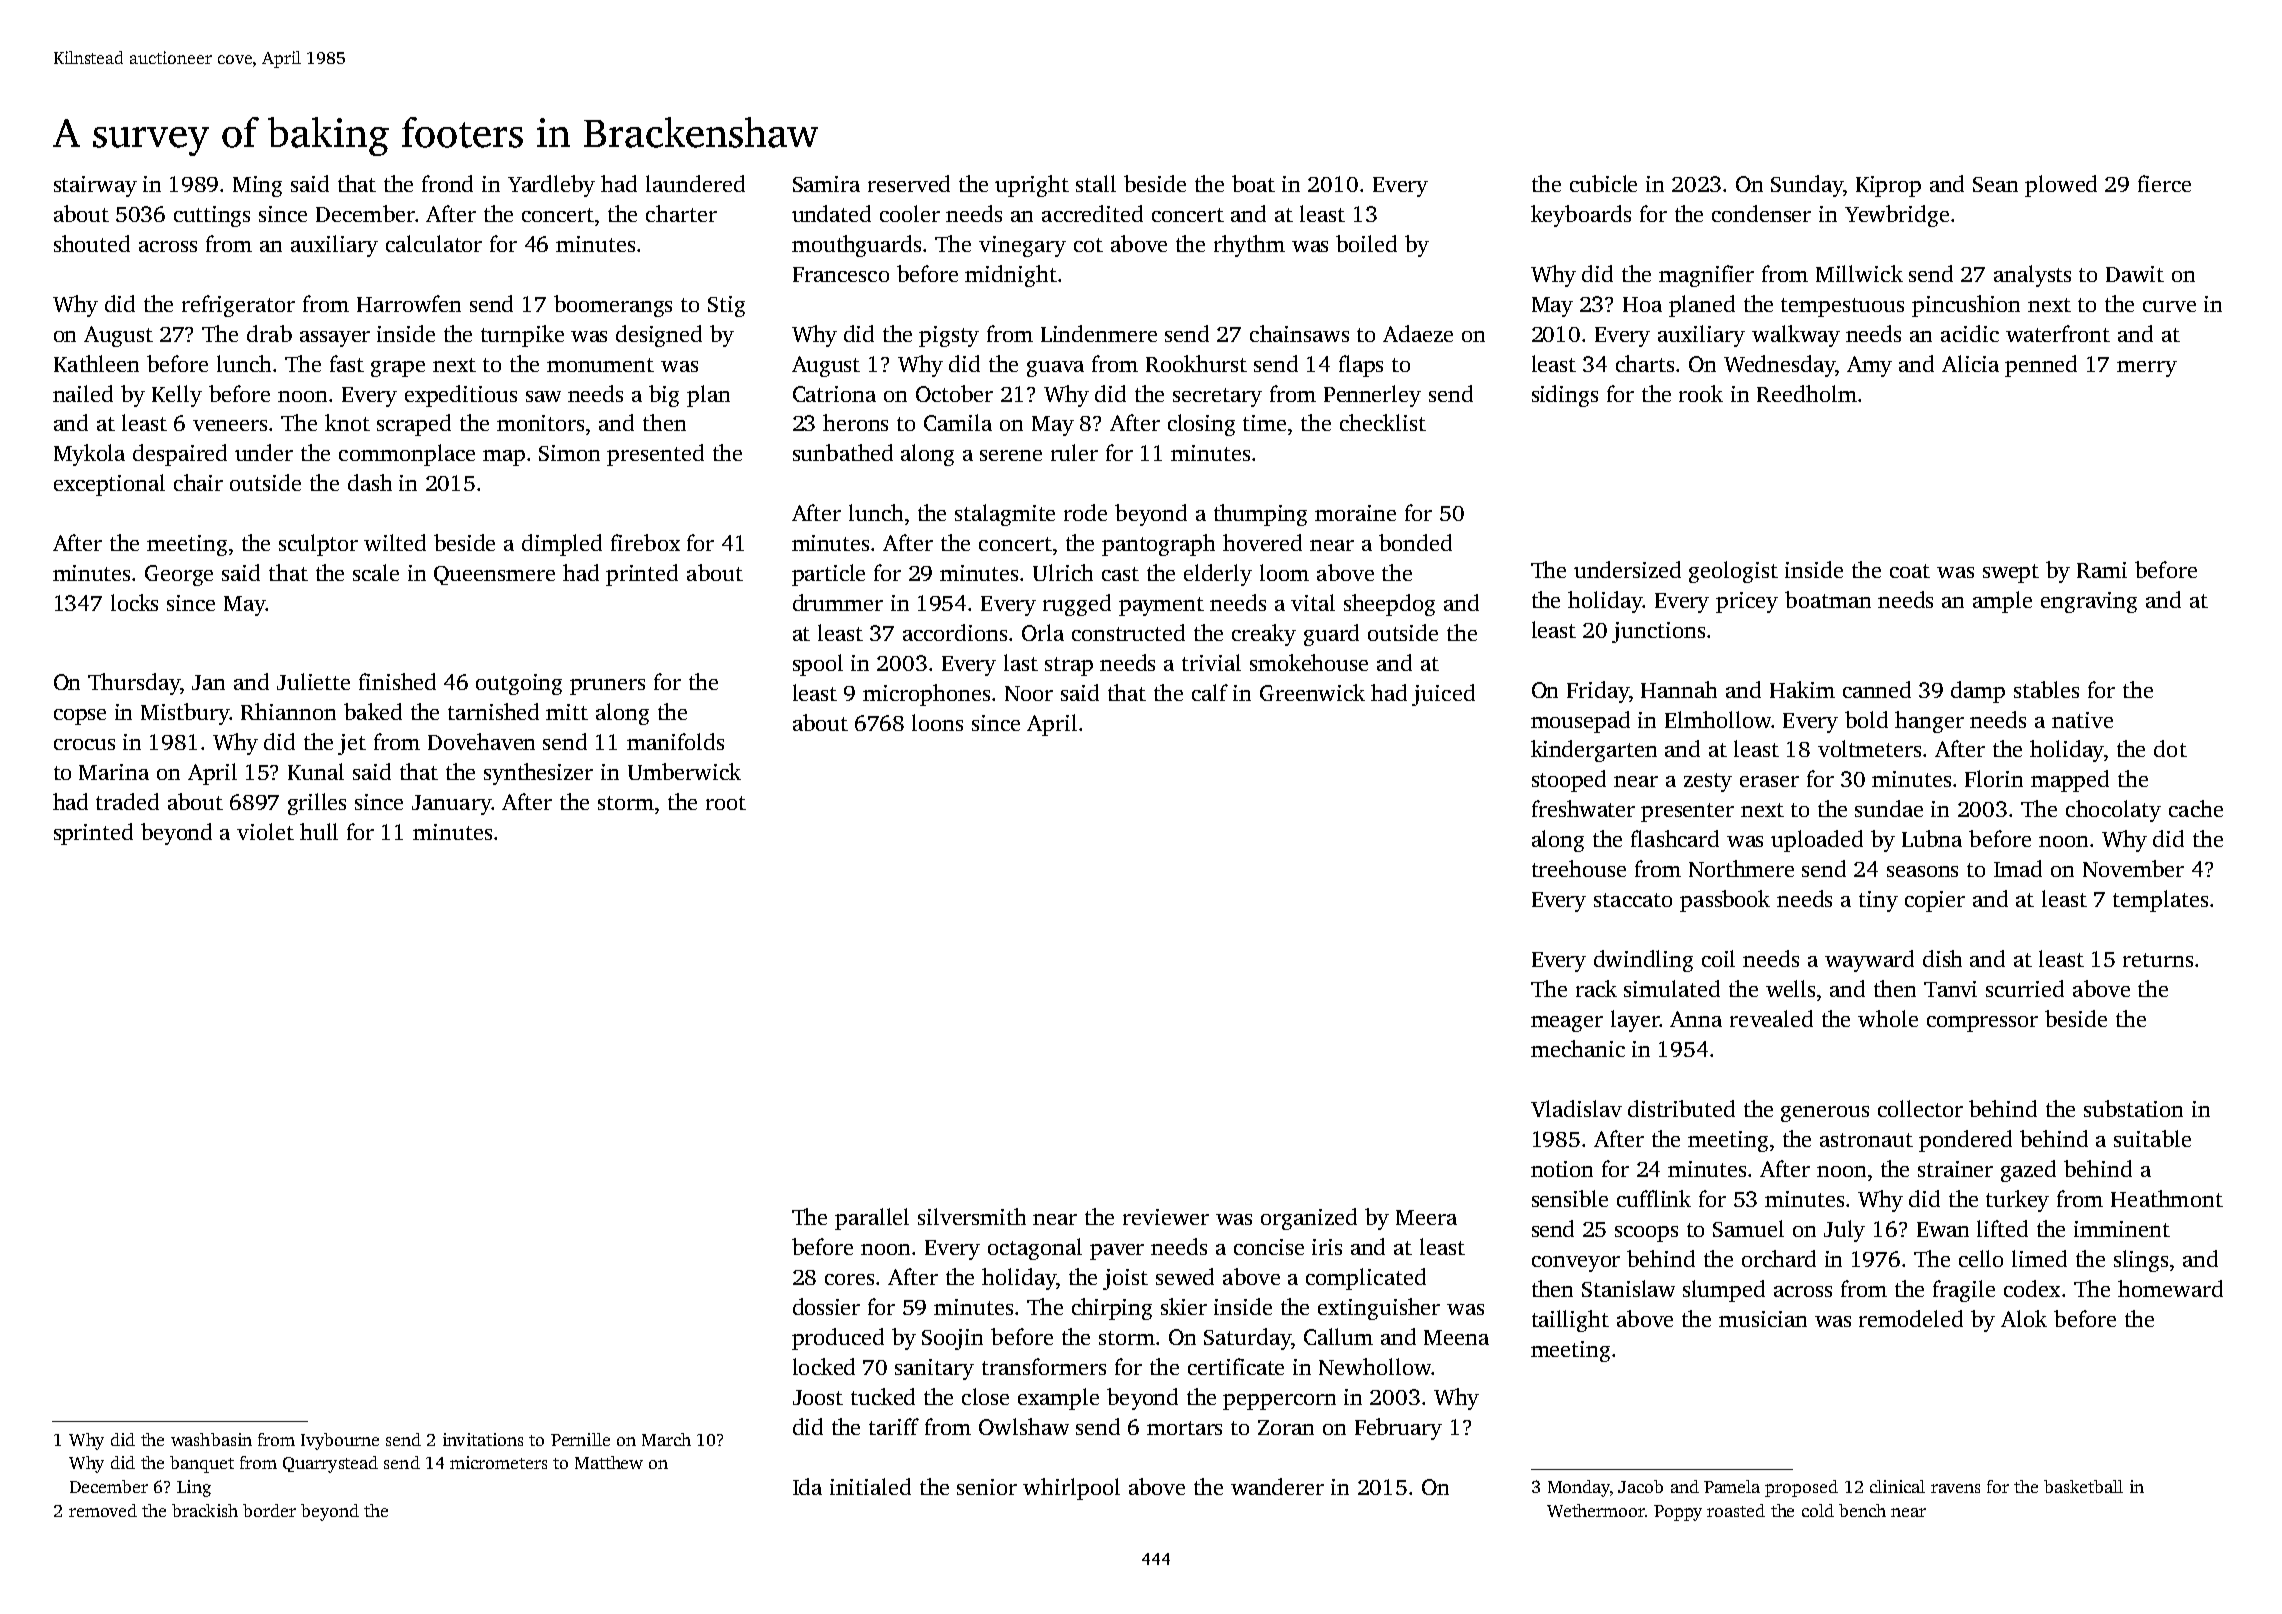  I want to click on Sean, so click(1995, 184).
